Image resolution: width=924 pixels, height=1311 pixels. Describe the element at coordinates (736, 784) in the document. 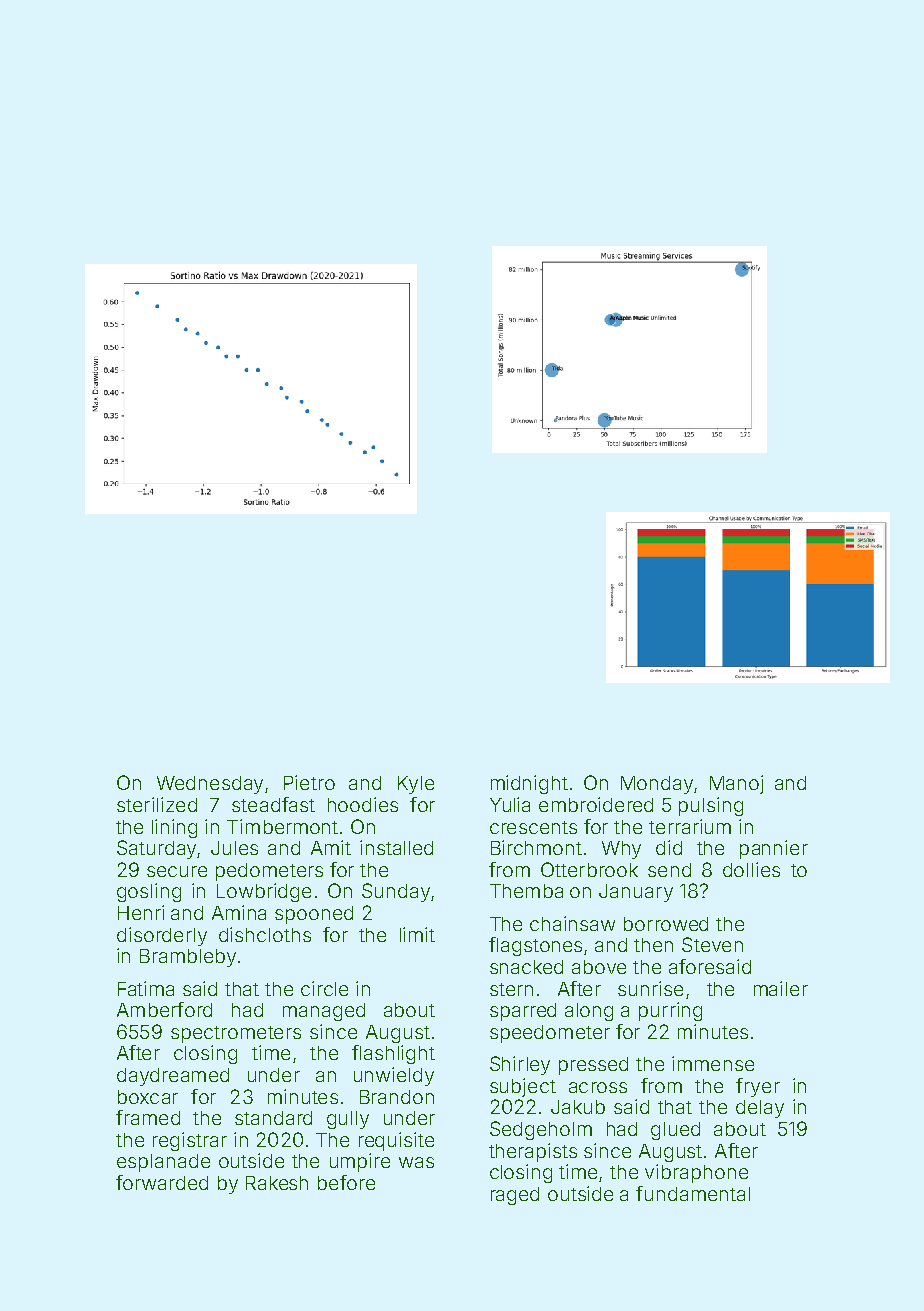

I see `Manoj` at that location.
